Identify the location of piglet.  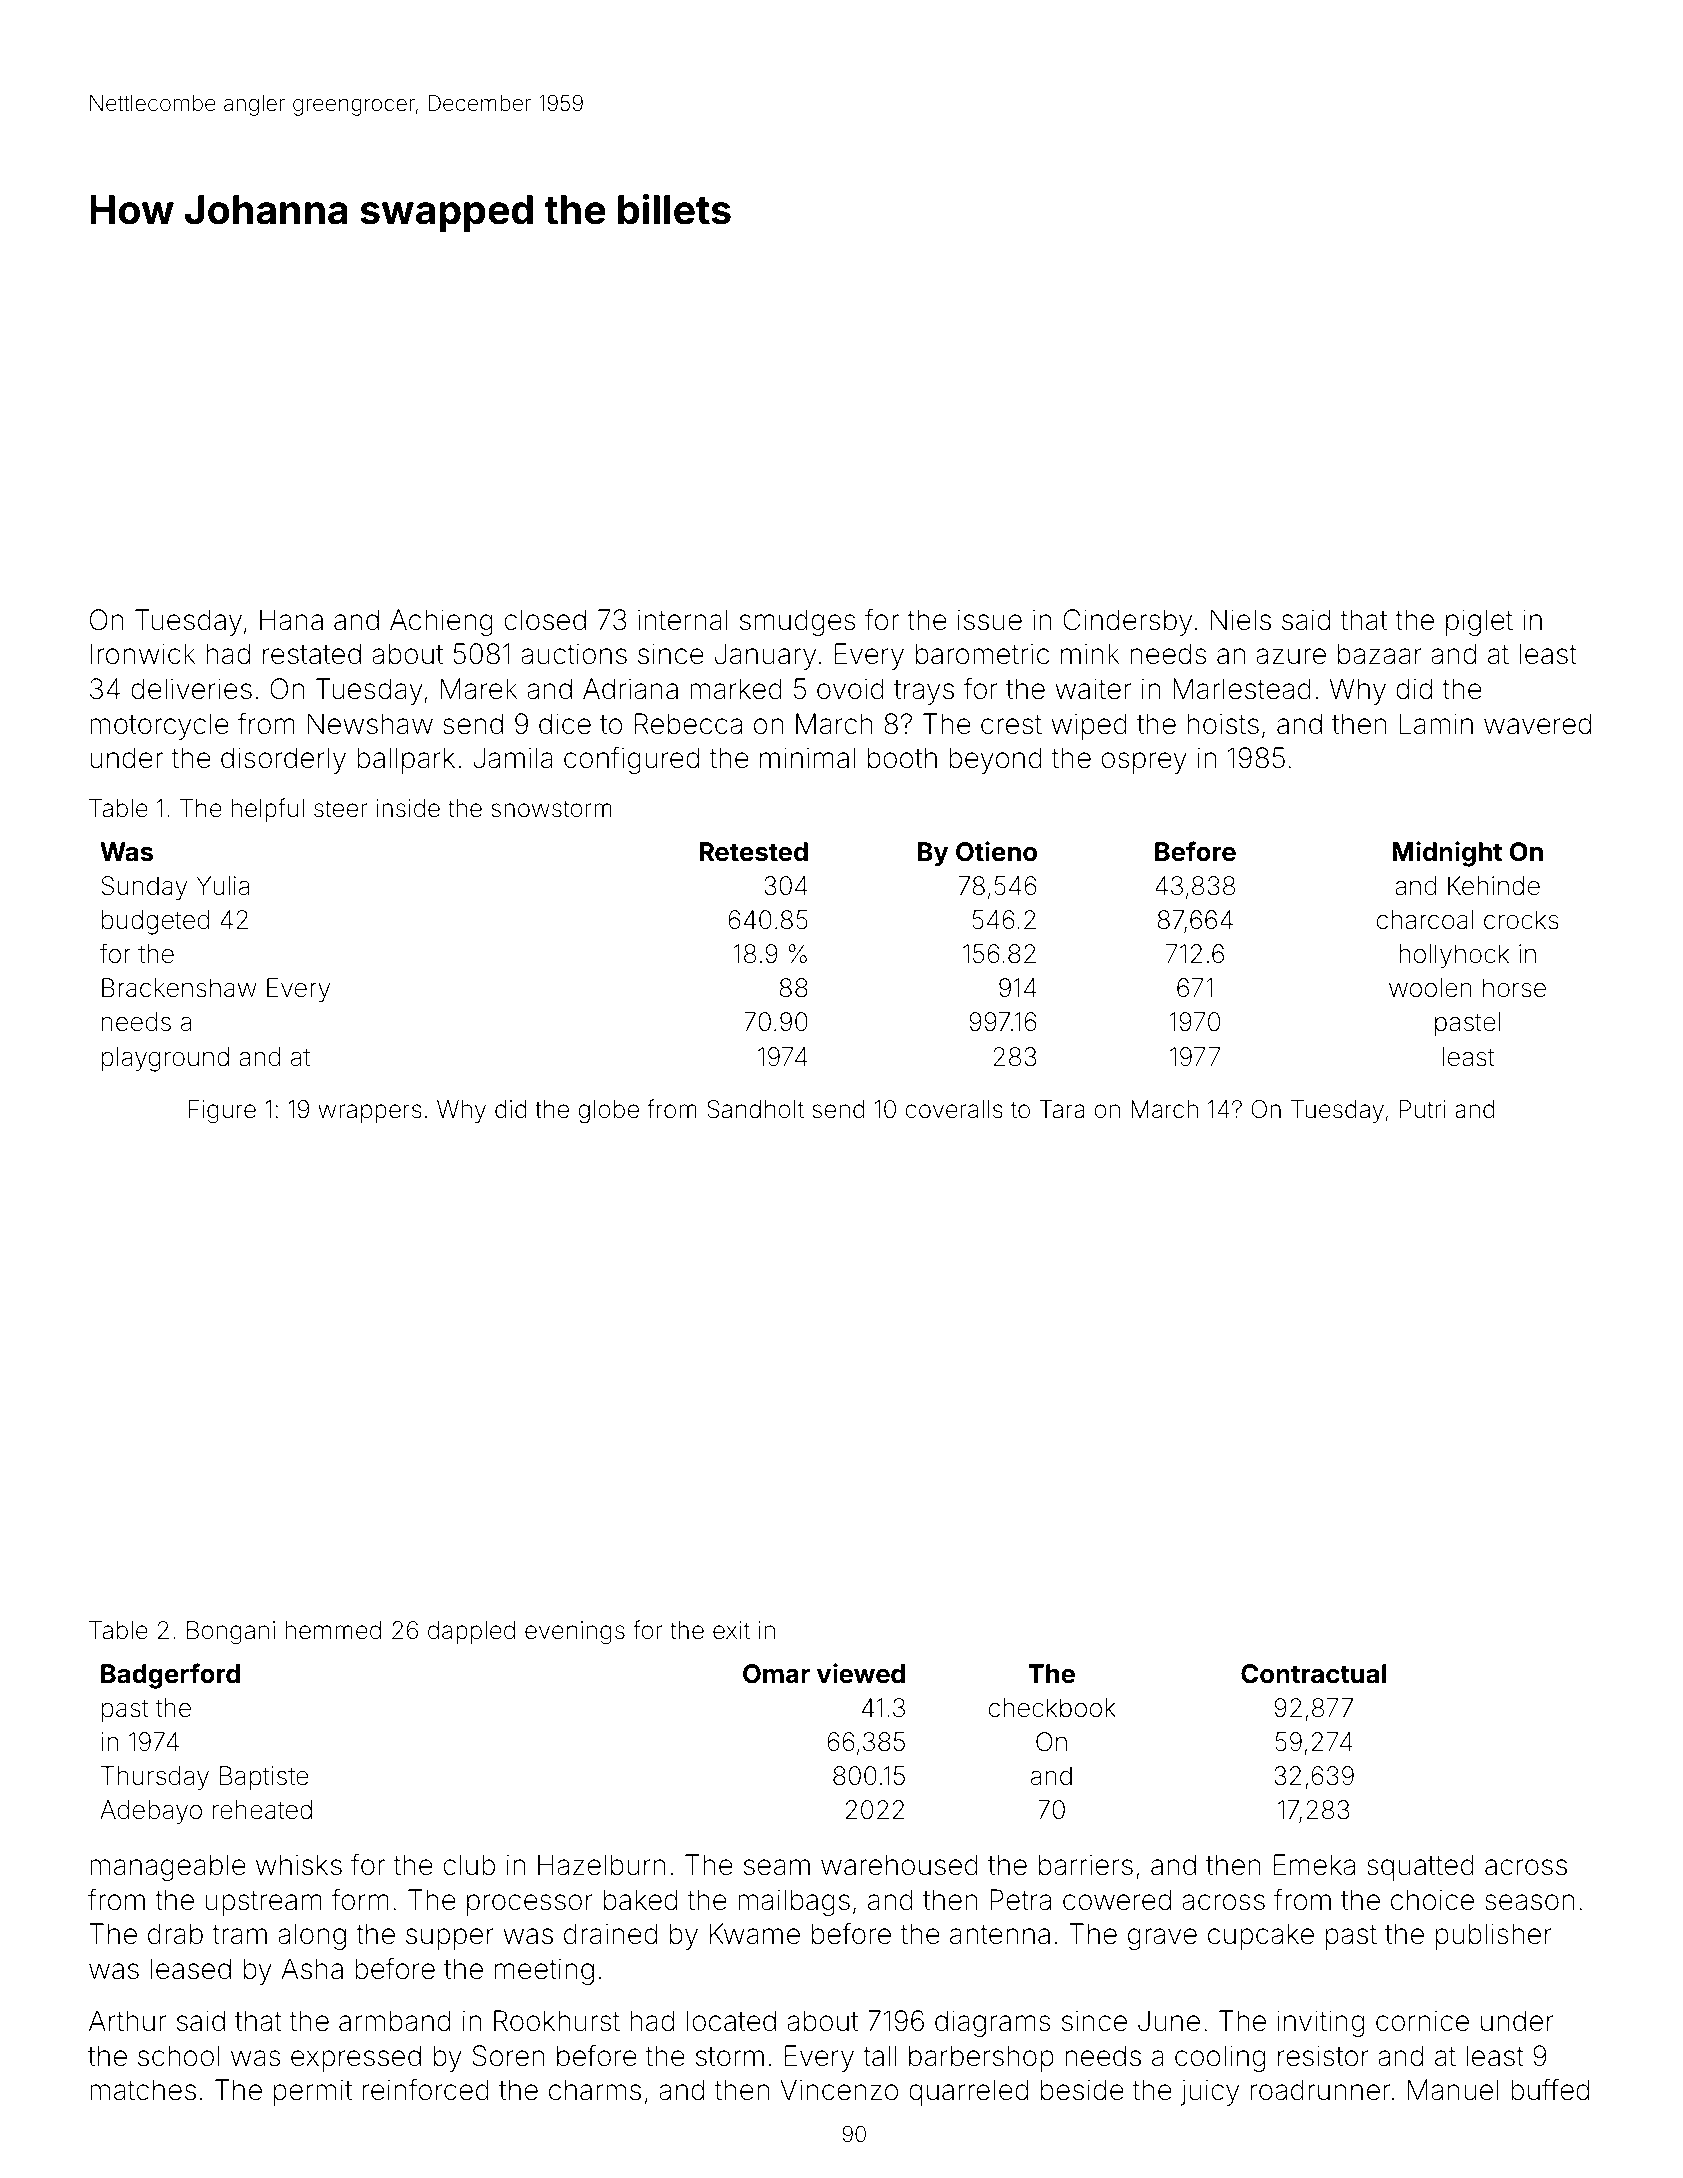
(1479, 622).
